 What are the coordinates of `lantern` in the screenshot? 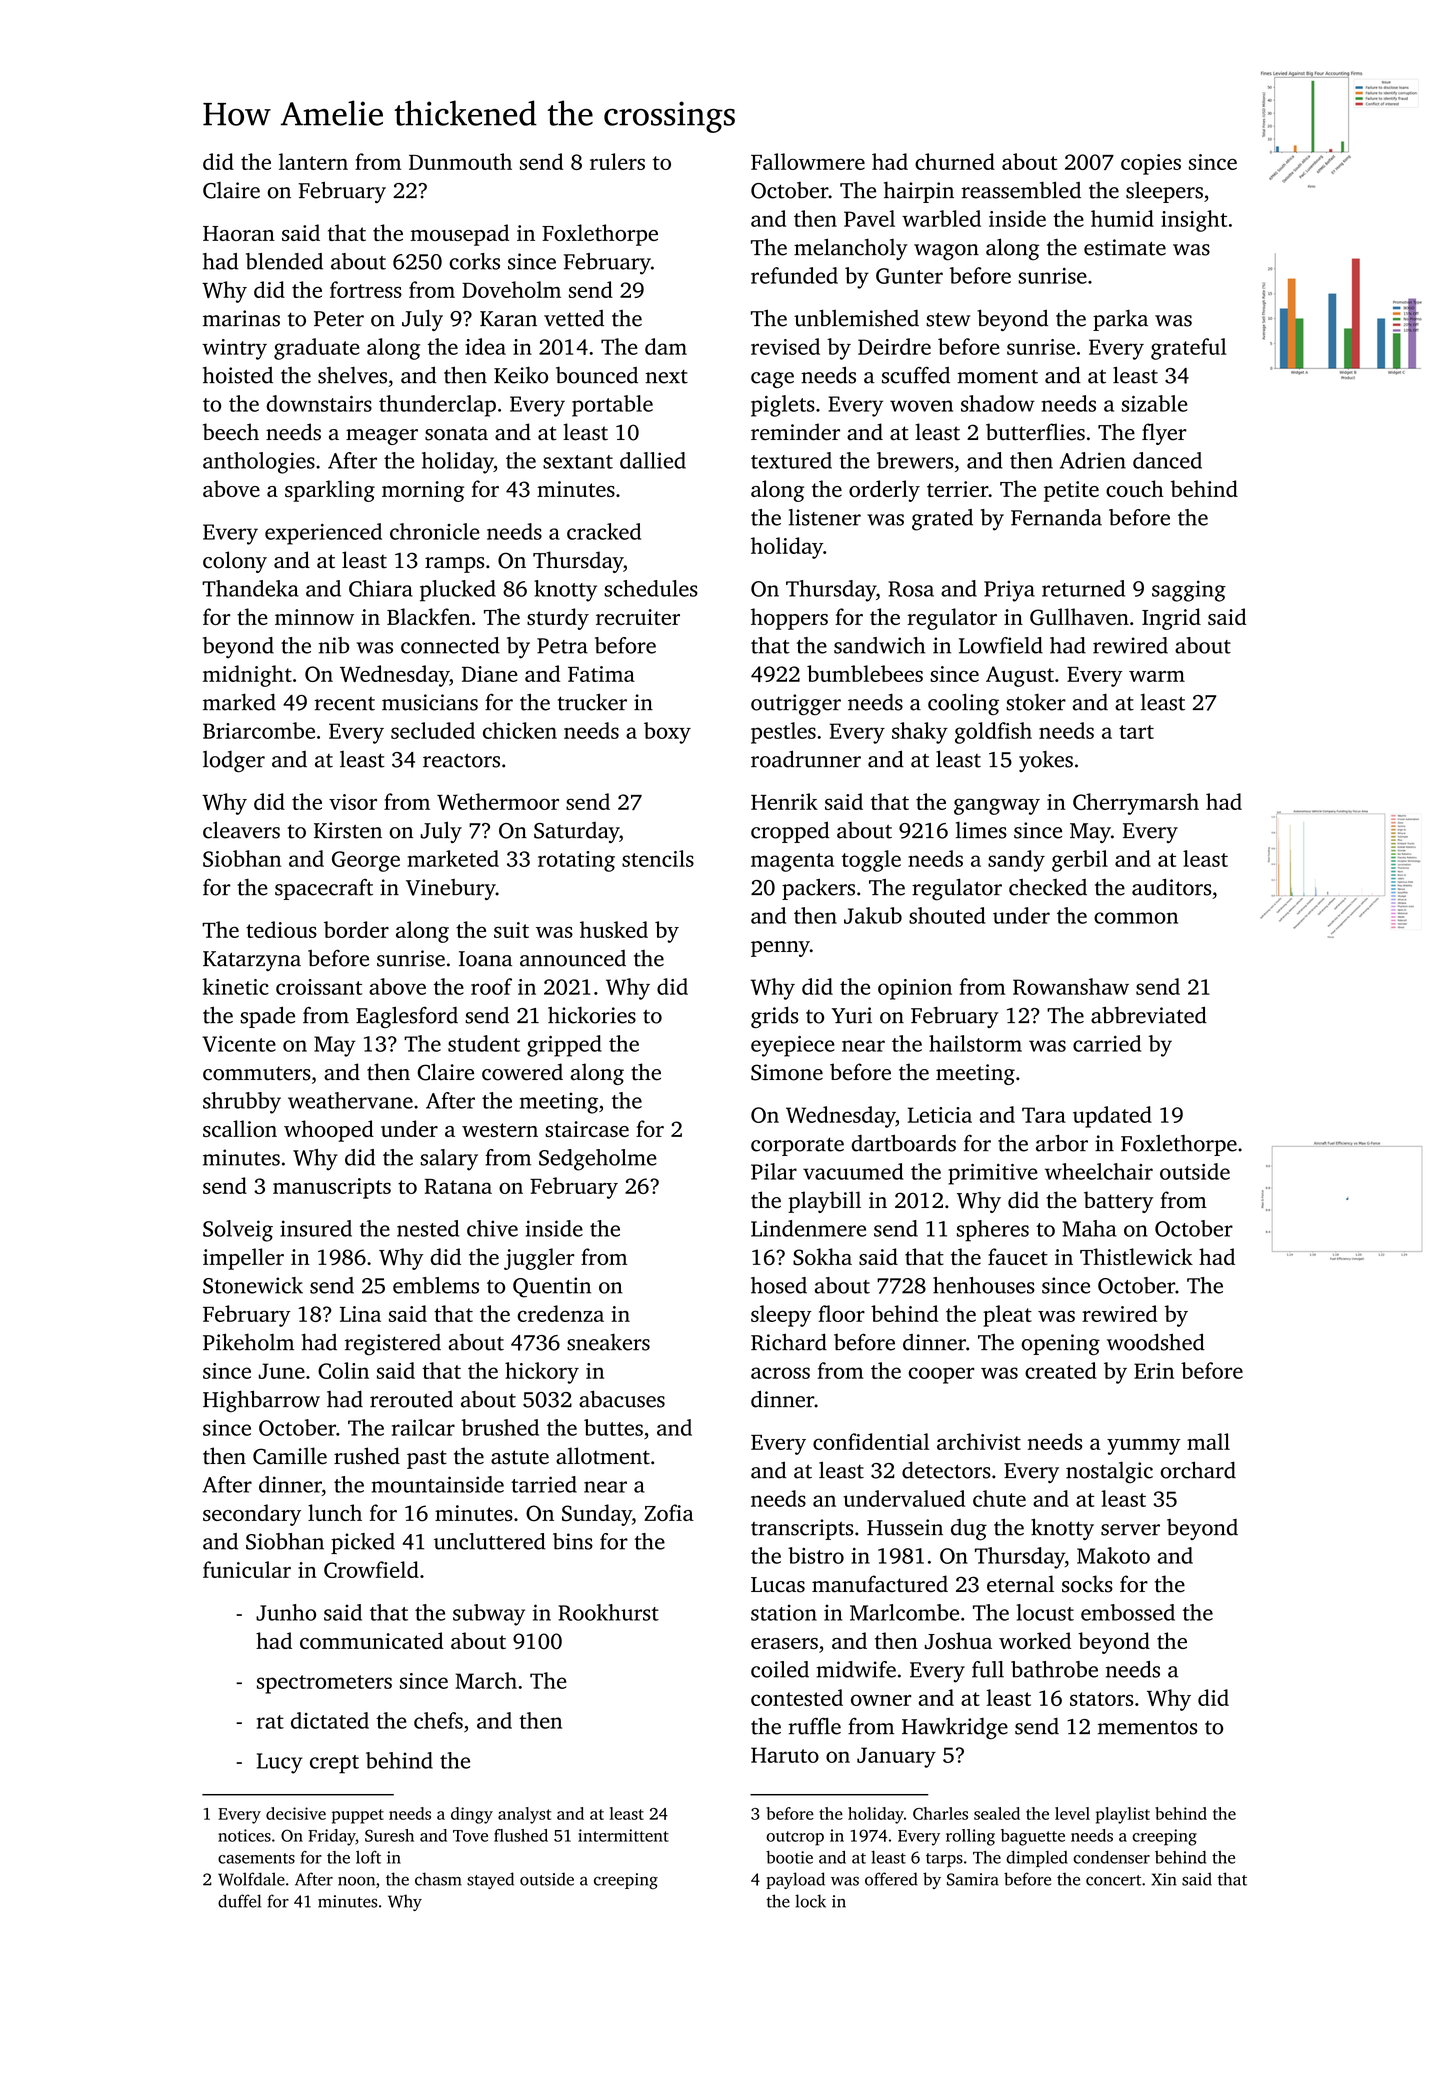 It's located at (313, 161).
